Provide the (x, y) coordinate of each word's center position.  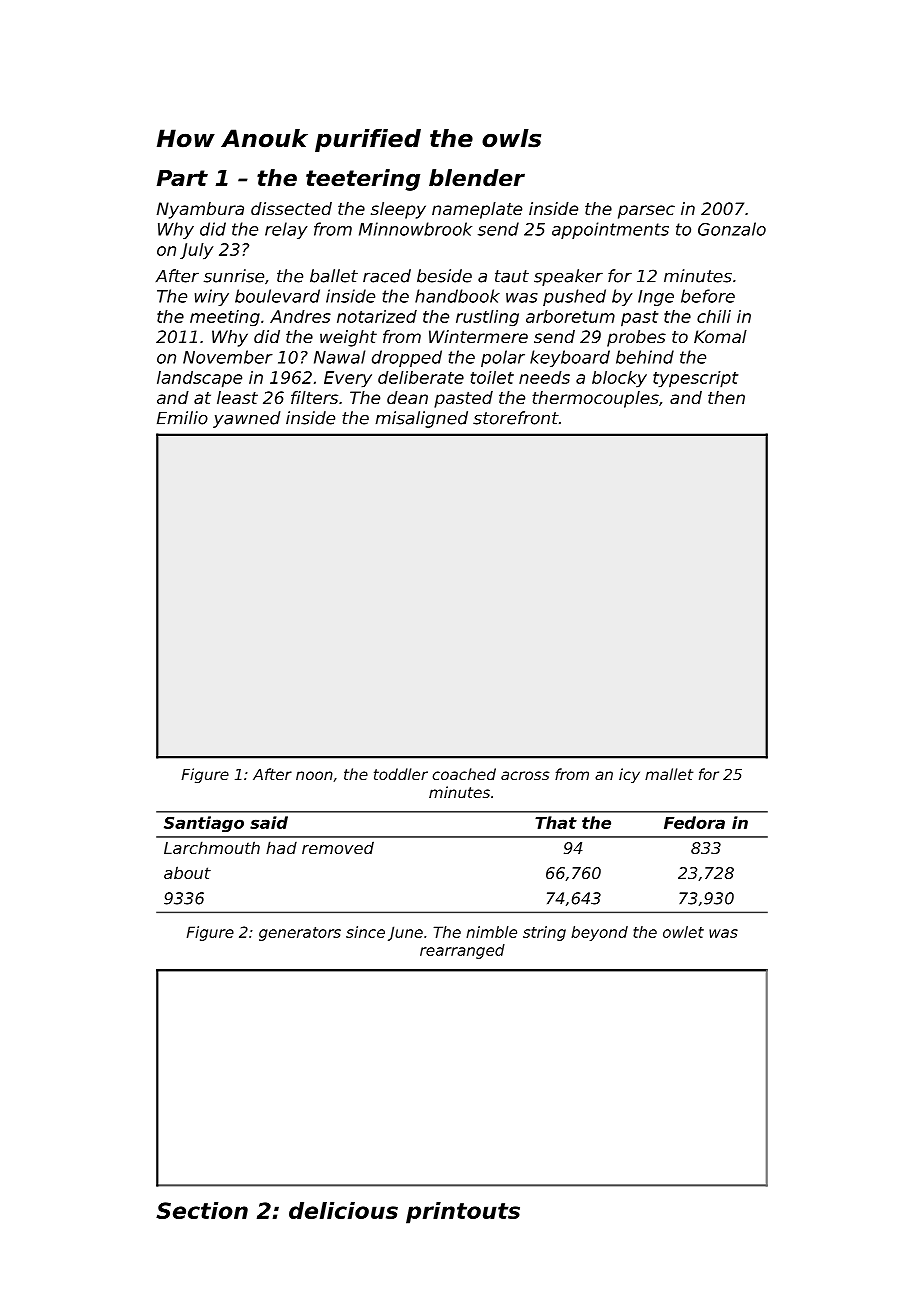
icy (629, 775)
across (525, 775)
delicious (343, 1210)
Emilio (182, 418)
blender (477, 178)
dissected (291, 208)
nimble (491, 932)
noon (314, 775)
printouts (463, 1213)
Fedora (694, 822)
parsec (646, 212)
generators (300, 934)
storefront (516, 418)
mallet (669, 774)
